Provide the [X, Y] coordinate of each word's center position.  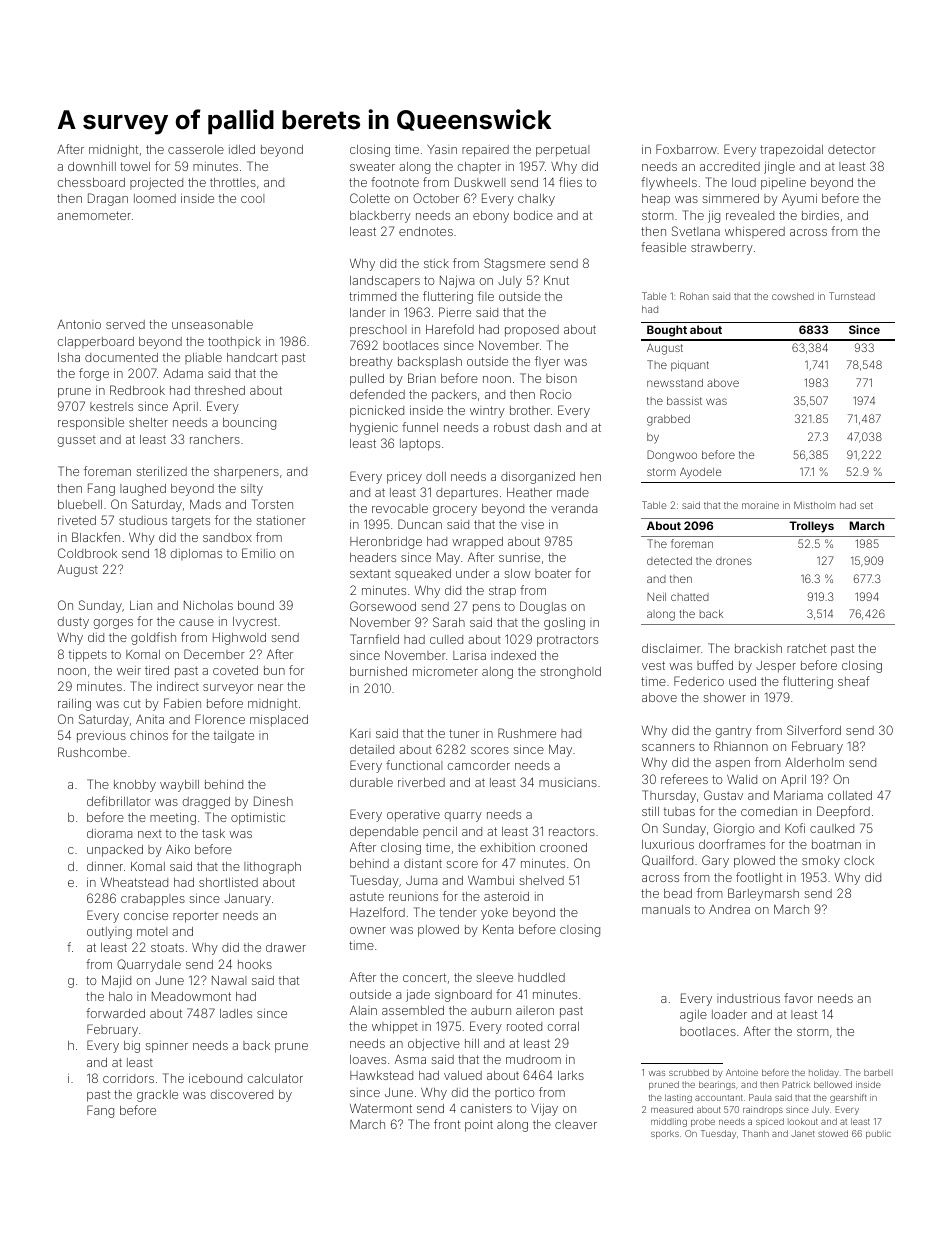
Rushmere [527, 733]
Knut [556, 280]
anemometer [94, 215]
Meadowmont [191, 996]
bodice [533, 215]
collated [850, 795]
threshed [220, 390]
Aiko [178, 849]
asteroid [506, 896]
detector [852, 149]
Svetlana [696, 231]
